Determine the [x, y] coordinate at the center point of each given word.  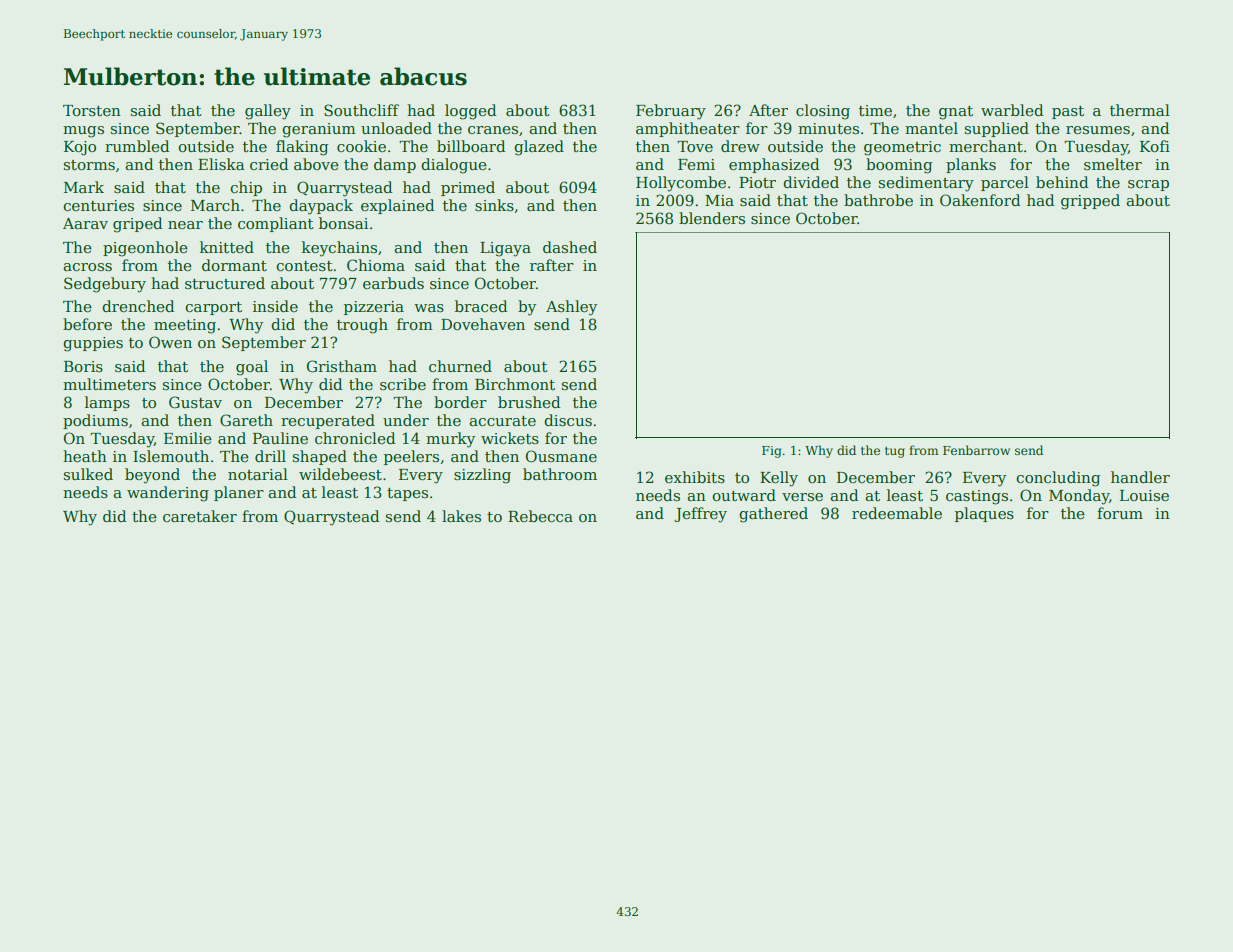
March [215, 205]
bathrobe [878, 200]
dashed [570, 247]
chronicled [355, 438]
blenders [712, 218]
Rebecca [540, 516]
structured [225, 283]
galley [268, 112]
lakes [461, 516]
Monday [1079, 497]
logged [471, 112]
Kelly [779, 479]
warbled [1012, 110]
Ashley [571, 308]
